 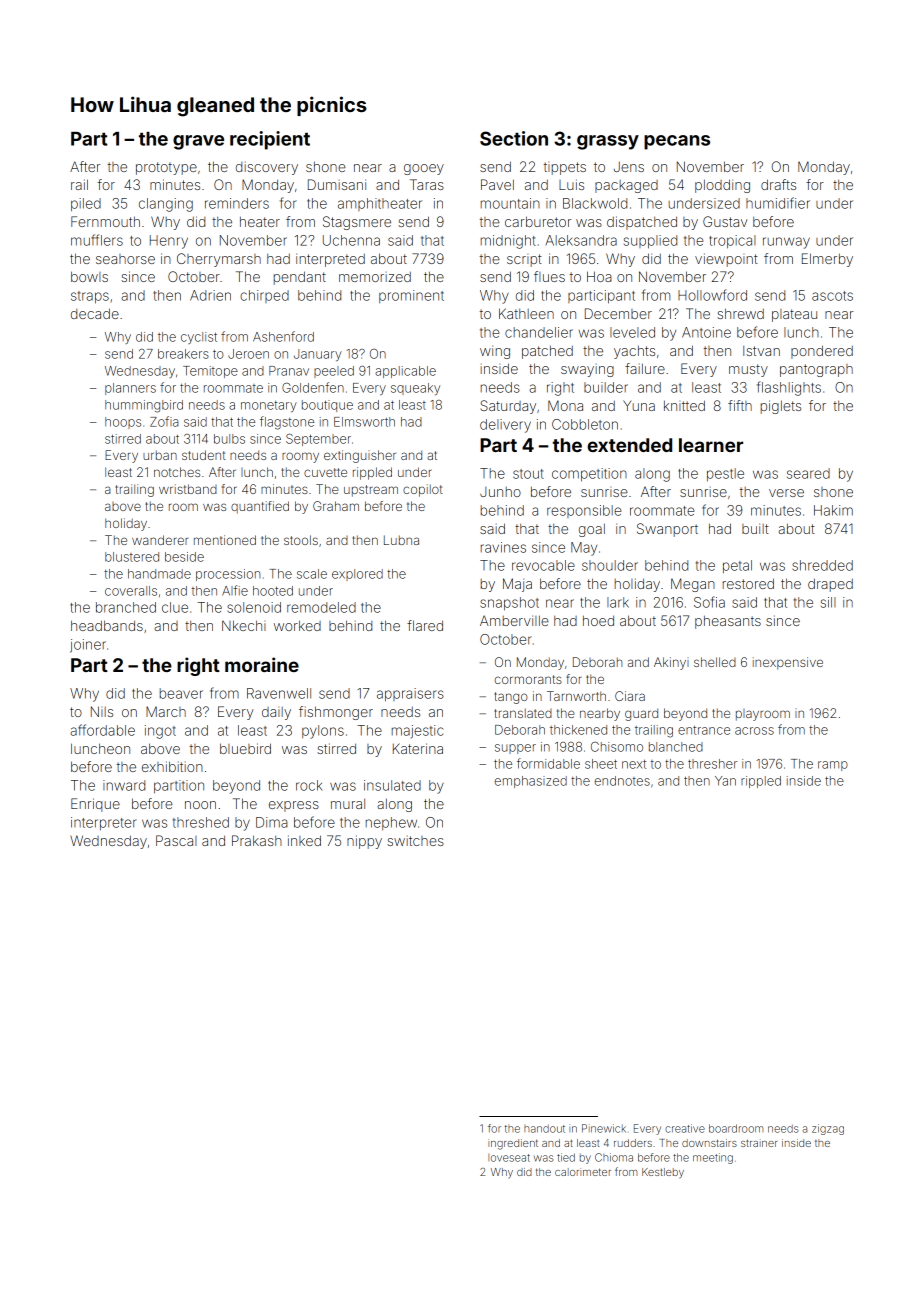 I want to click on pecans, so click(x=677, y=142).
